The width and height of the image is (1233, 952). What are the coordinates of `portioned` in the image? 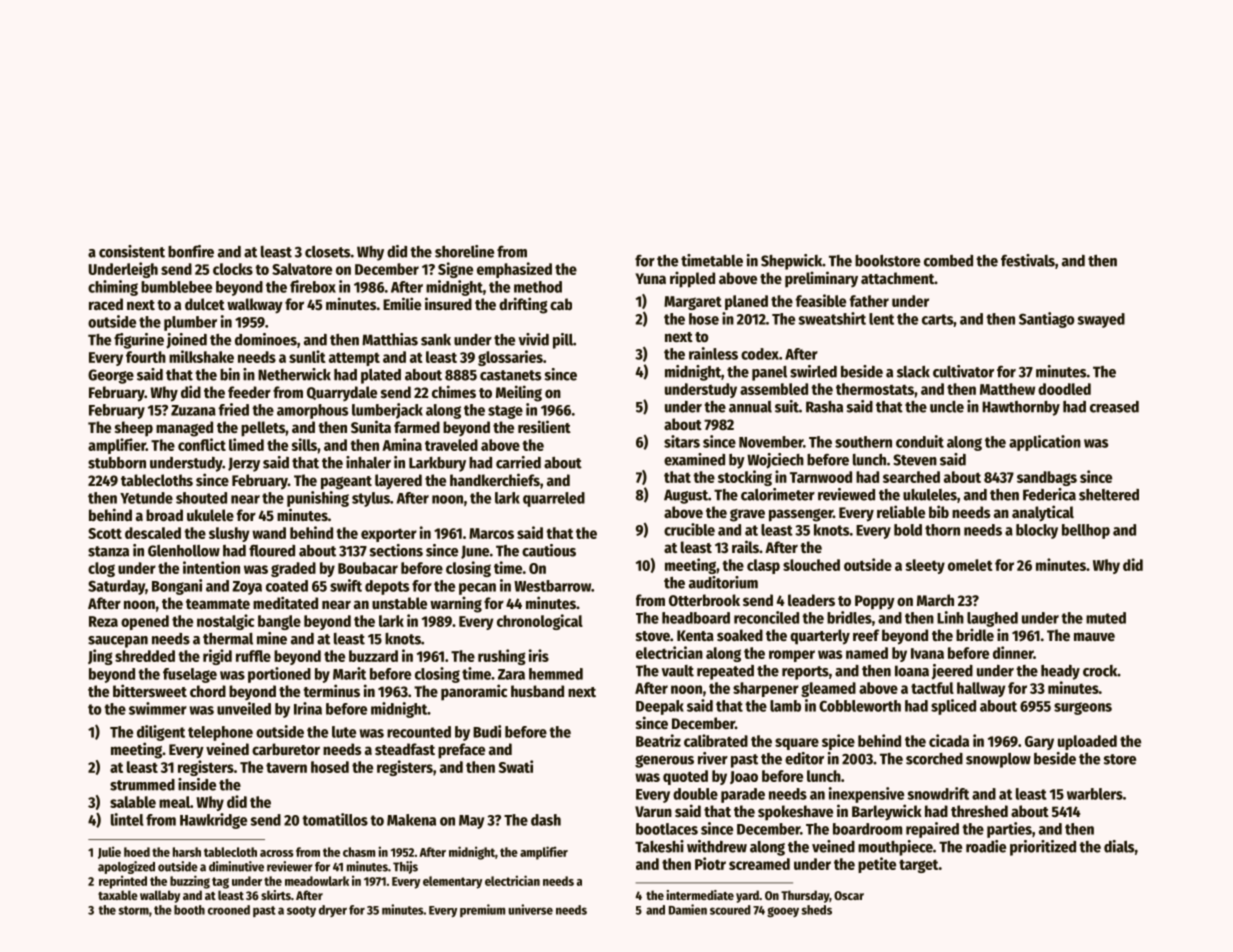 It's located at (279, 675).
